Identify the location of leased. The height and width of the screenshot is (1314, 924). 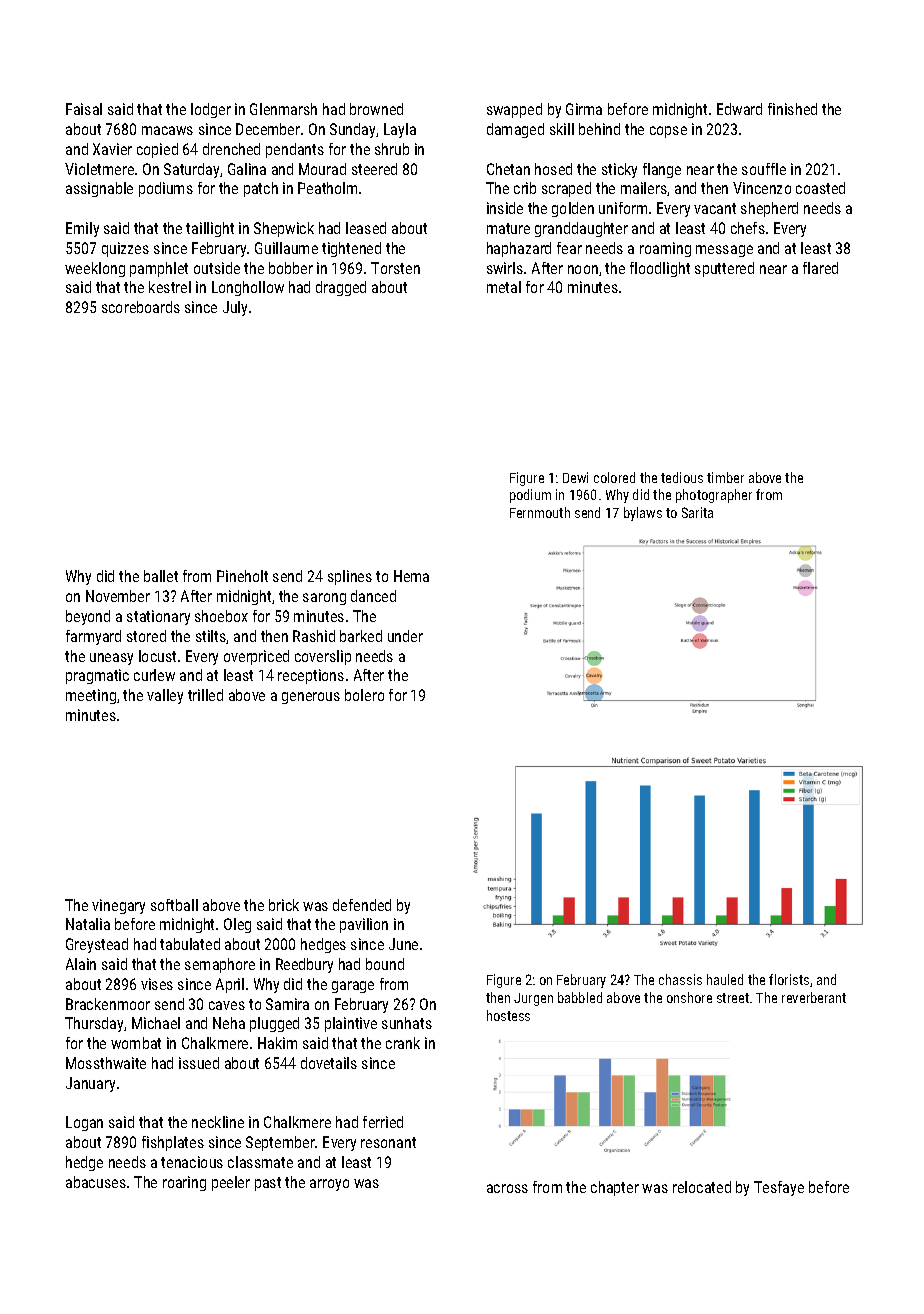
(366, 228).
